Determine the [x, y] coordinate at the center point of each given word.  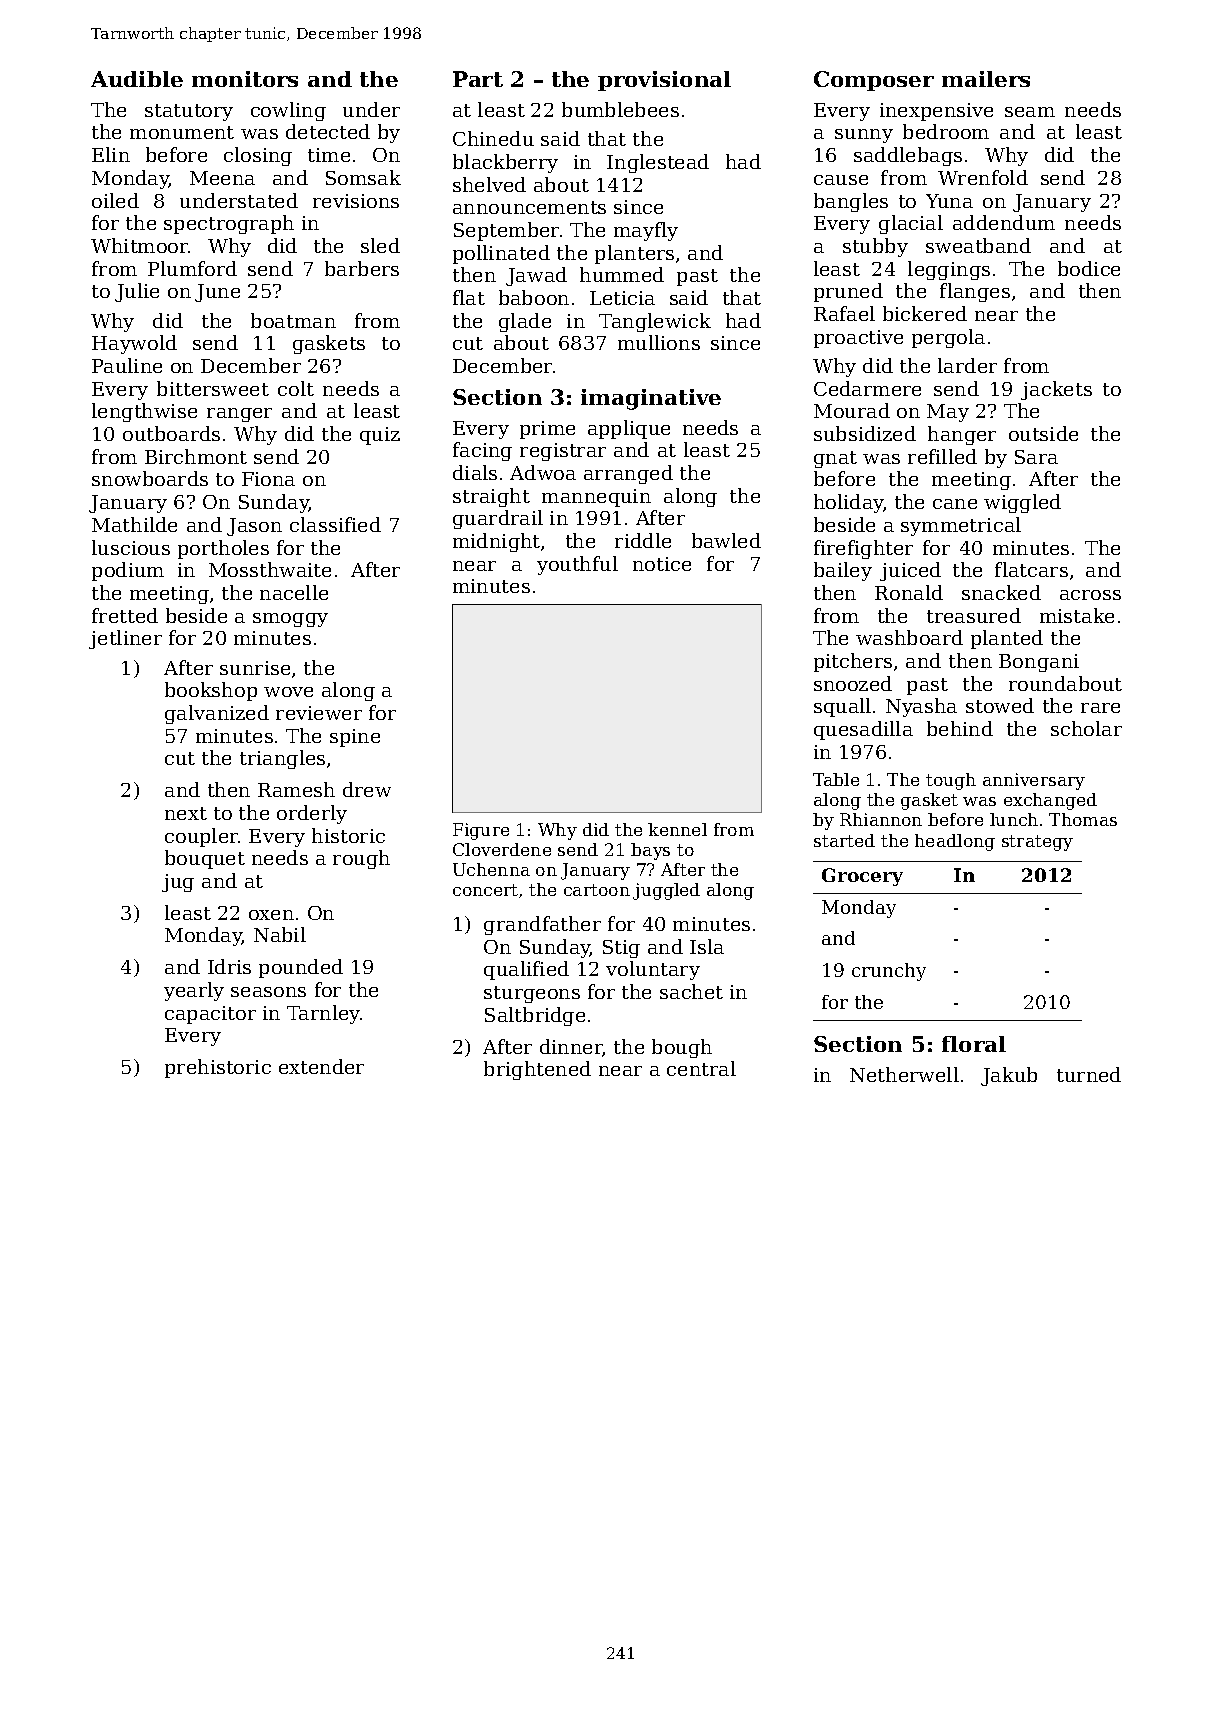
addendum [1004, 222]
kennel [677, 829]
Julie [137, 292]
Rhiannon [881, 819]
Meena [222, 178]
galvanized [217, 714]
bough [682, 1048]
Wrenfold [983, 177]
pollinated [501, 254]
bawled [726, 540]
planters [634, 254]
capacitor [210, 1015]
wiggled [1022, 503]
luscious [131, 547]
